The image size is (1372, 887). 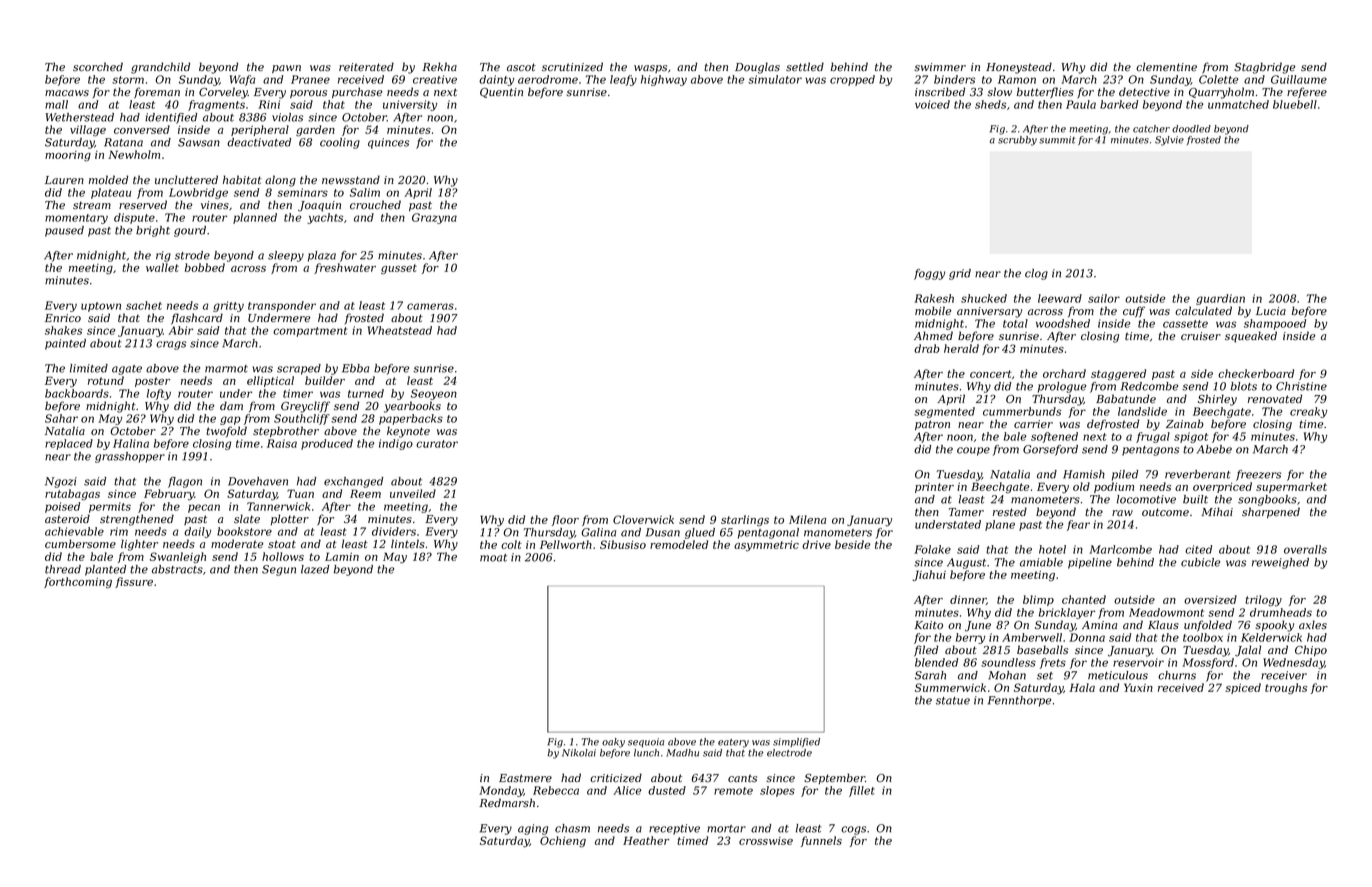 What do you see at coordinates (226, 369) in the document?
I see `marmot` at bounding box center [226, 369].
